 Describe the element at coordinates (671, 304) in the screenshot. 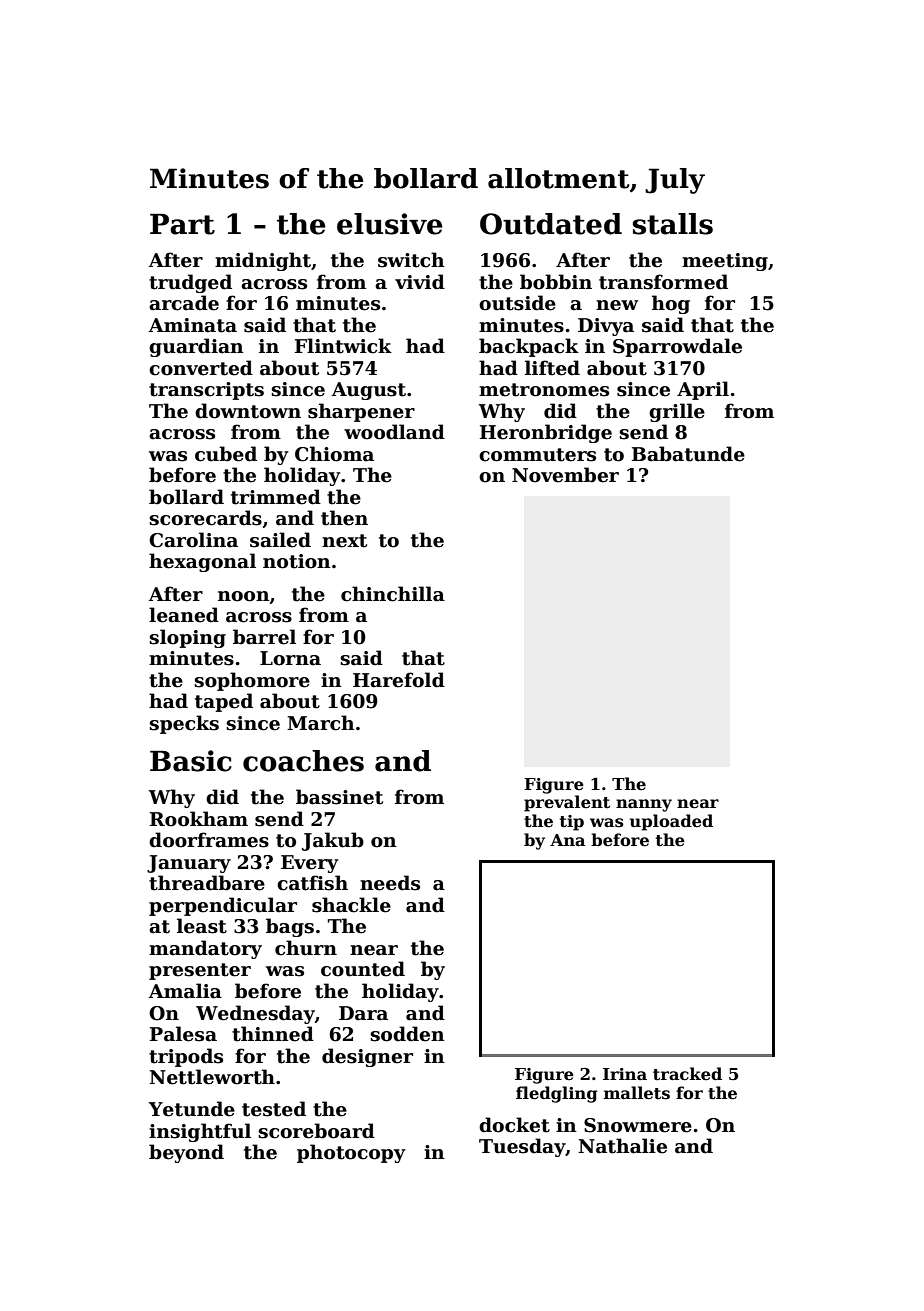

I see `hog` at that location.
